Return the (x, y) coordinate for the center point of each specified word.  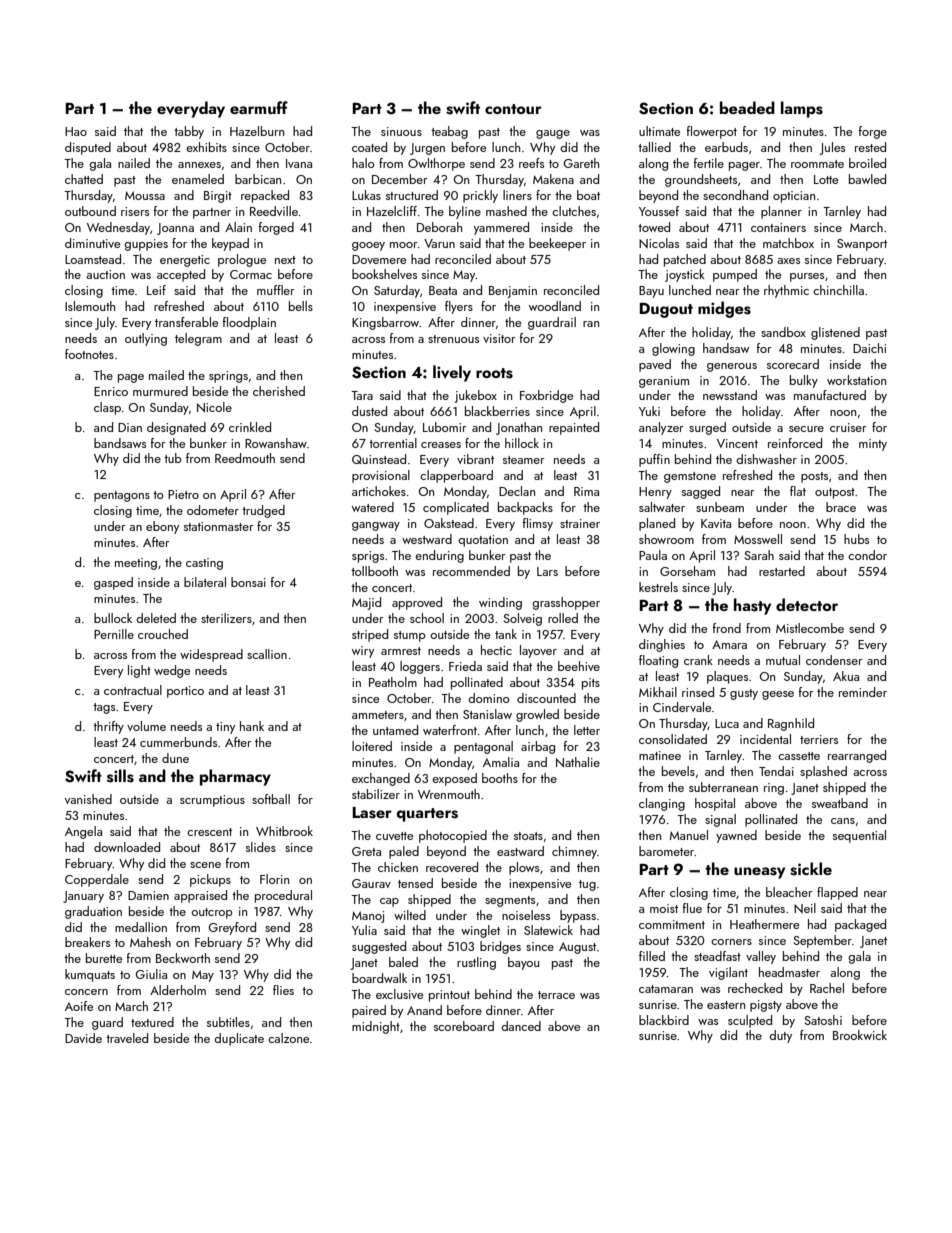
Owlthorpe (436, 164)
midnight (376, 1027)
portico (185, 692)
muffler (275, 290)
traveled (127, 1038)
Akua (846, 676)
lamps (802, 109)
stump (409, 636)
